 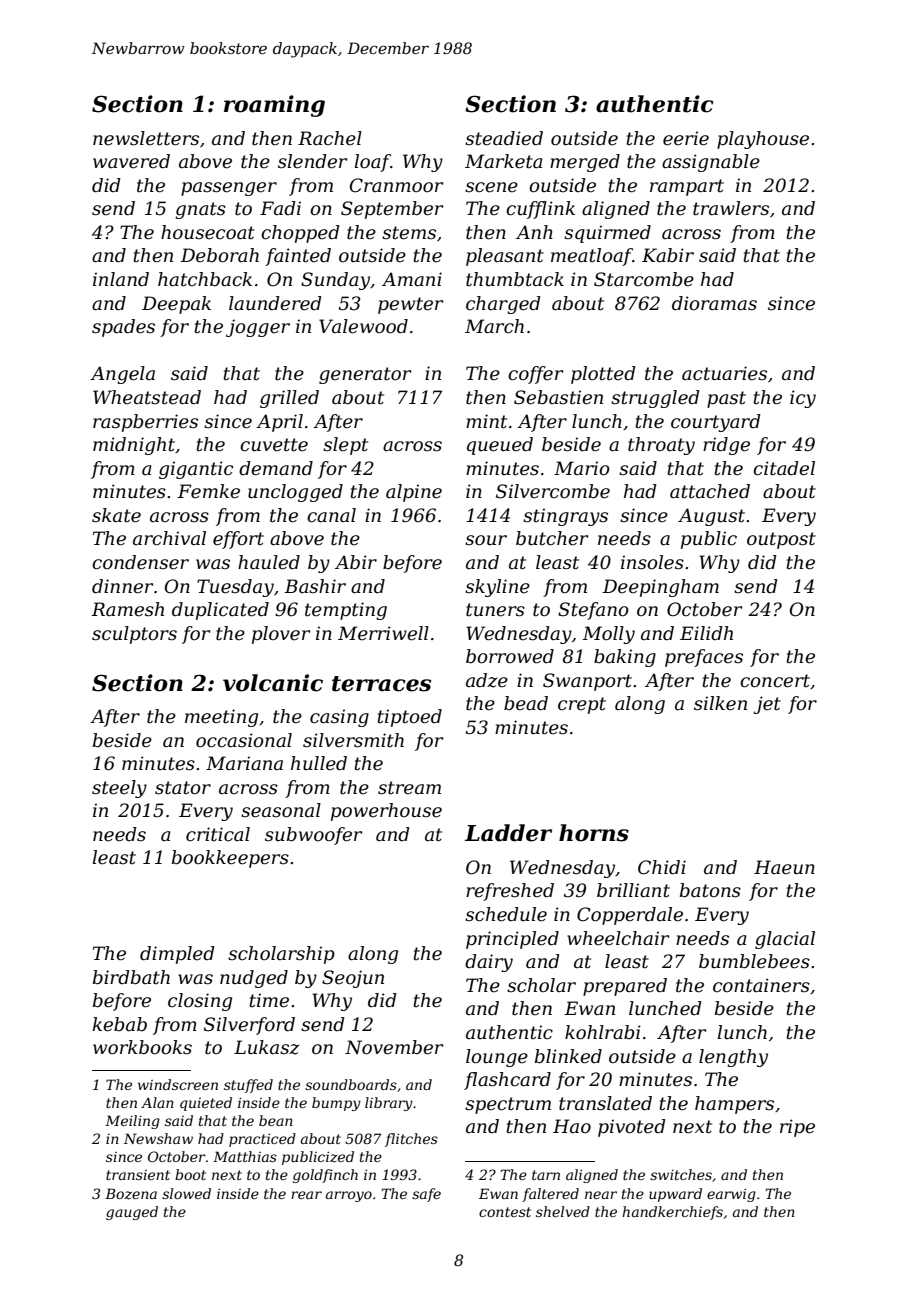 I want to click on eerie, so click(x=686, y=138).
